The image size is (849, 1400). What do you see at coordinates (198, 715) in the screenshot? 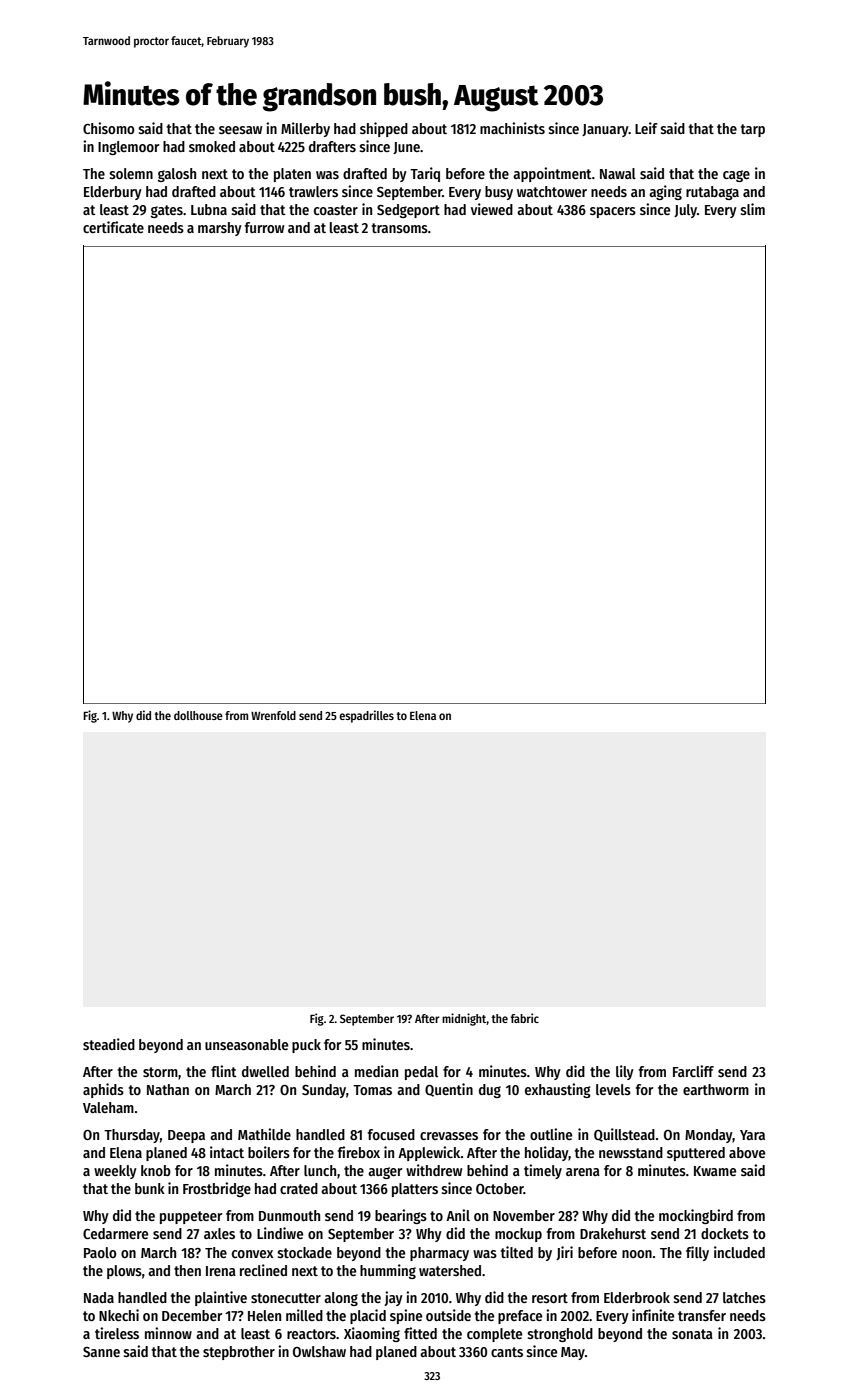
I see `dollhouse` at bounding box center [198, 715].
